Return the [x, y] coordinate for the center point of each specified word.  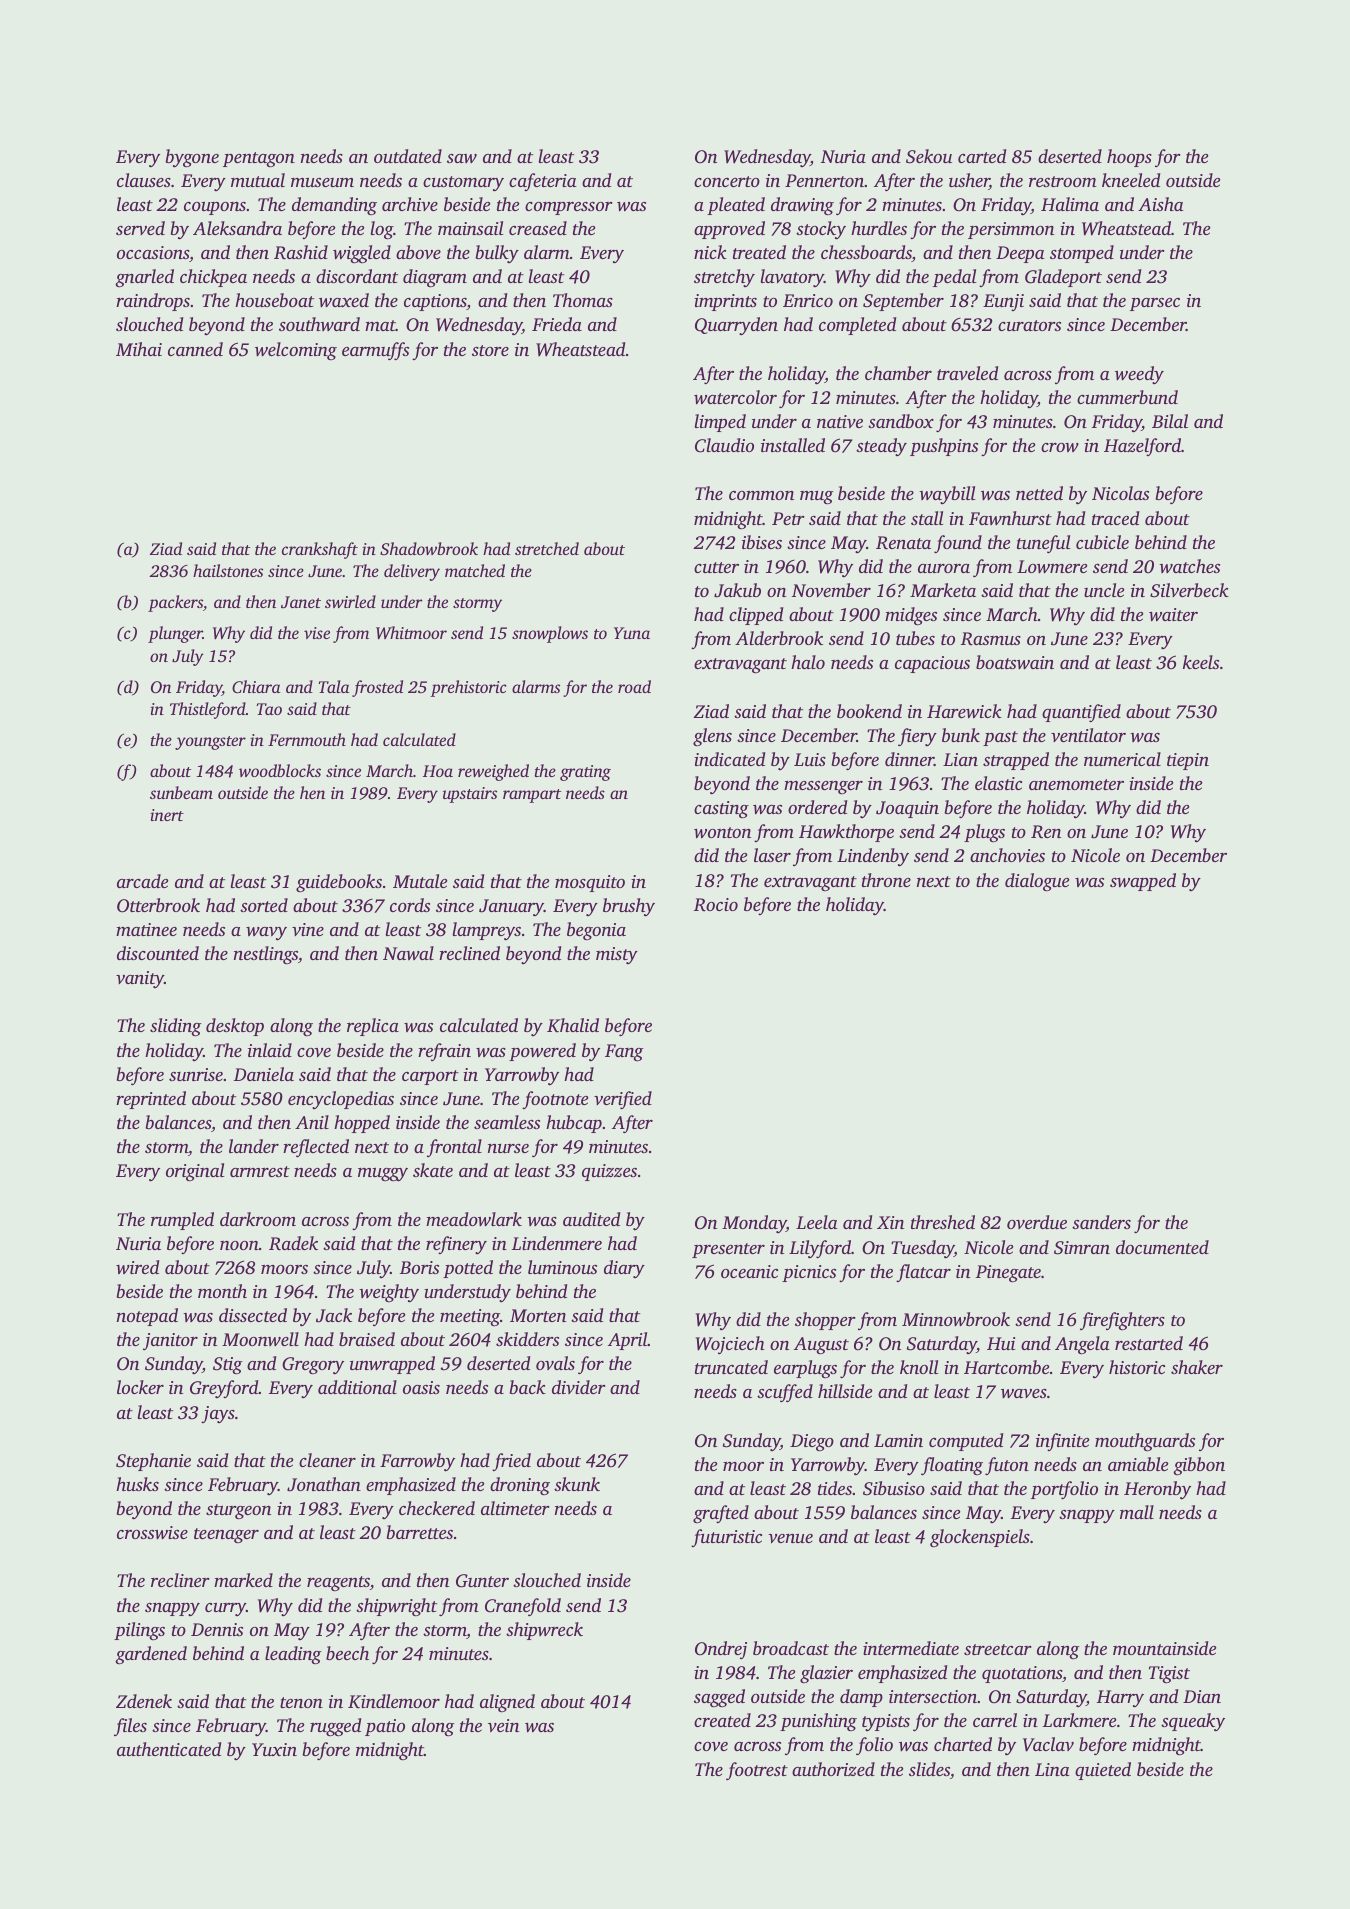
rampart [532, 796]
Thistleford [208, 710]
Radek [293, 1243]
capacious [932, 664]
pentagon [259, 159]
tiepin [1188, 761]
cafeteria [543, 182]
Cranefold [523, 1607]
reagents [338, 1584]
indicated [730, 759]
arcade [142, 881]
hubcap [574, 1124]
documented [1162, 1247]
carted [982, 156]
